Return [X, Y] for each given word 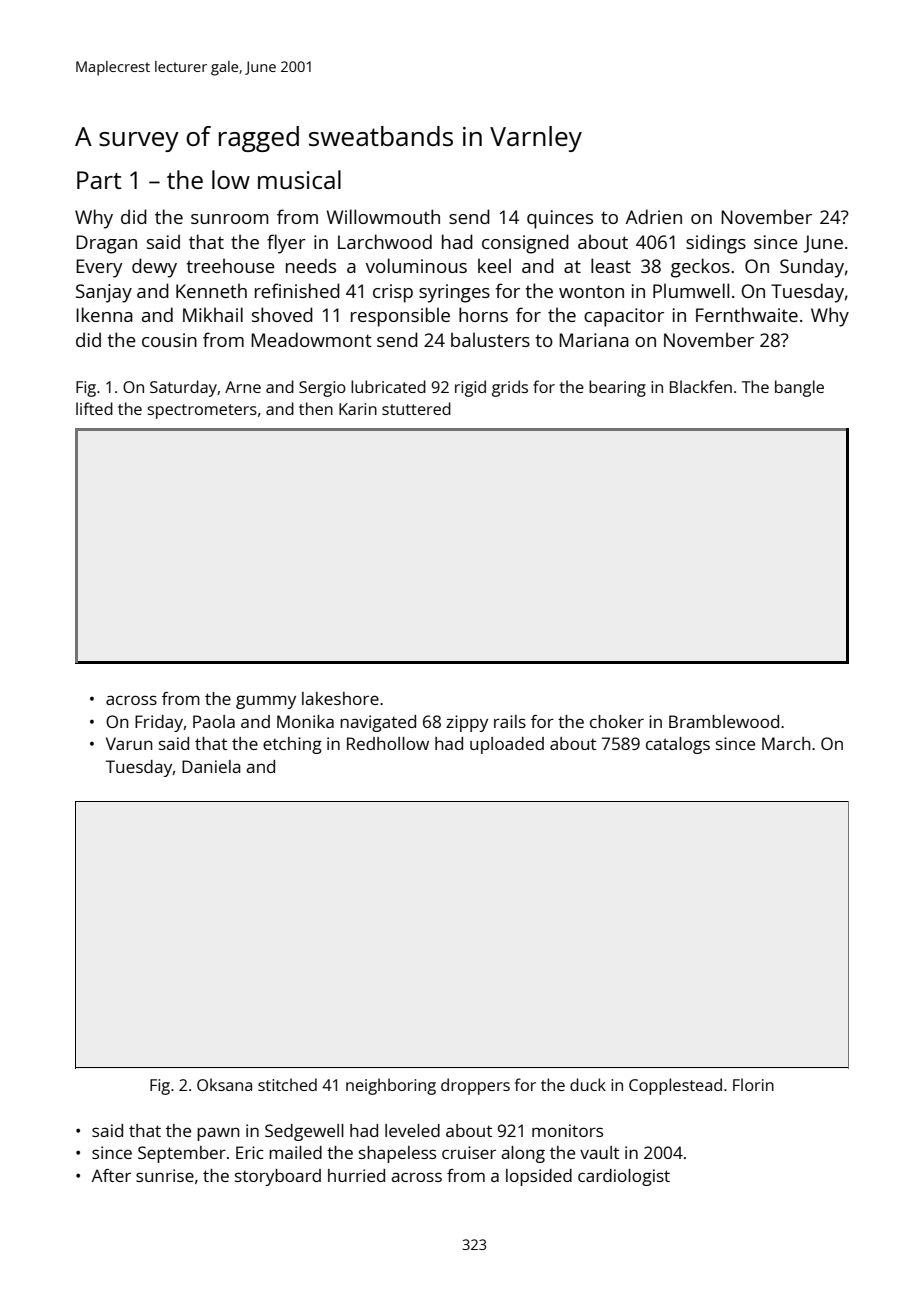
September [182, 1154]
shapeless [397, 1154]
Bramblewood [724, 721]
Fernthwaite [747, 314]
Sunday [812, 268]
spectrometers [202, 411]
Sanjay [104, 293]
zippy [467, 723]
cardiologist [624, 1177]
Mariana [594, 340]
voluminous [416, 265]
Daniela [211, 766]
